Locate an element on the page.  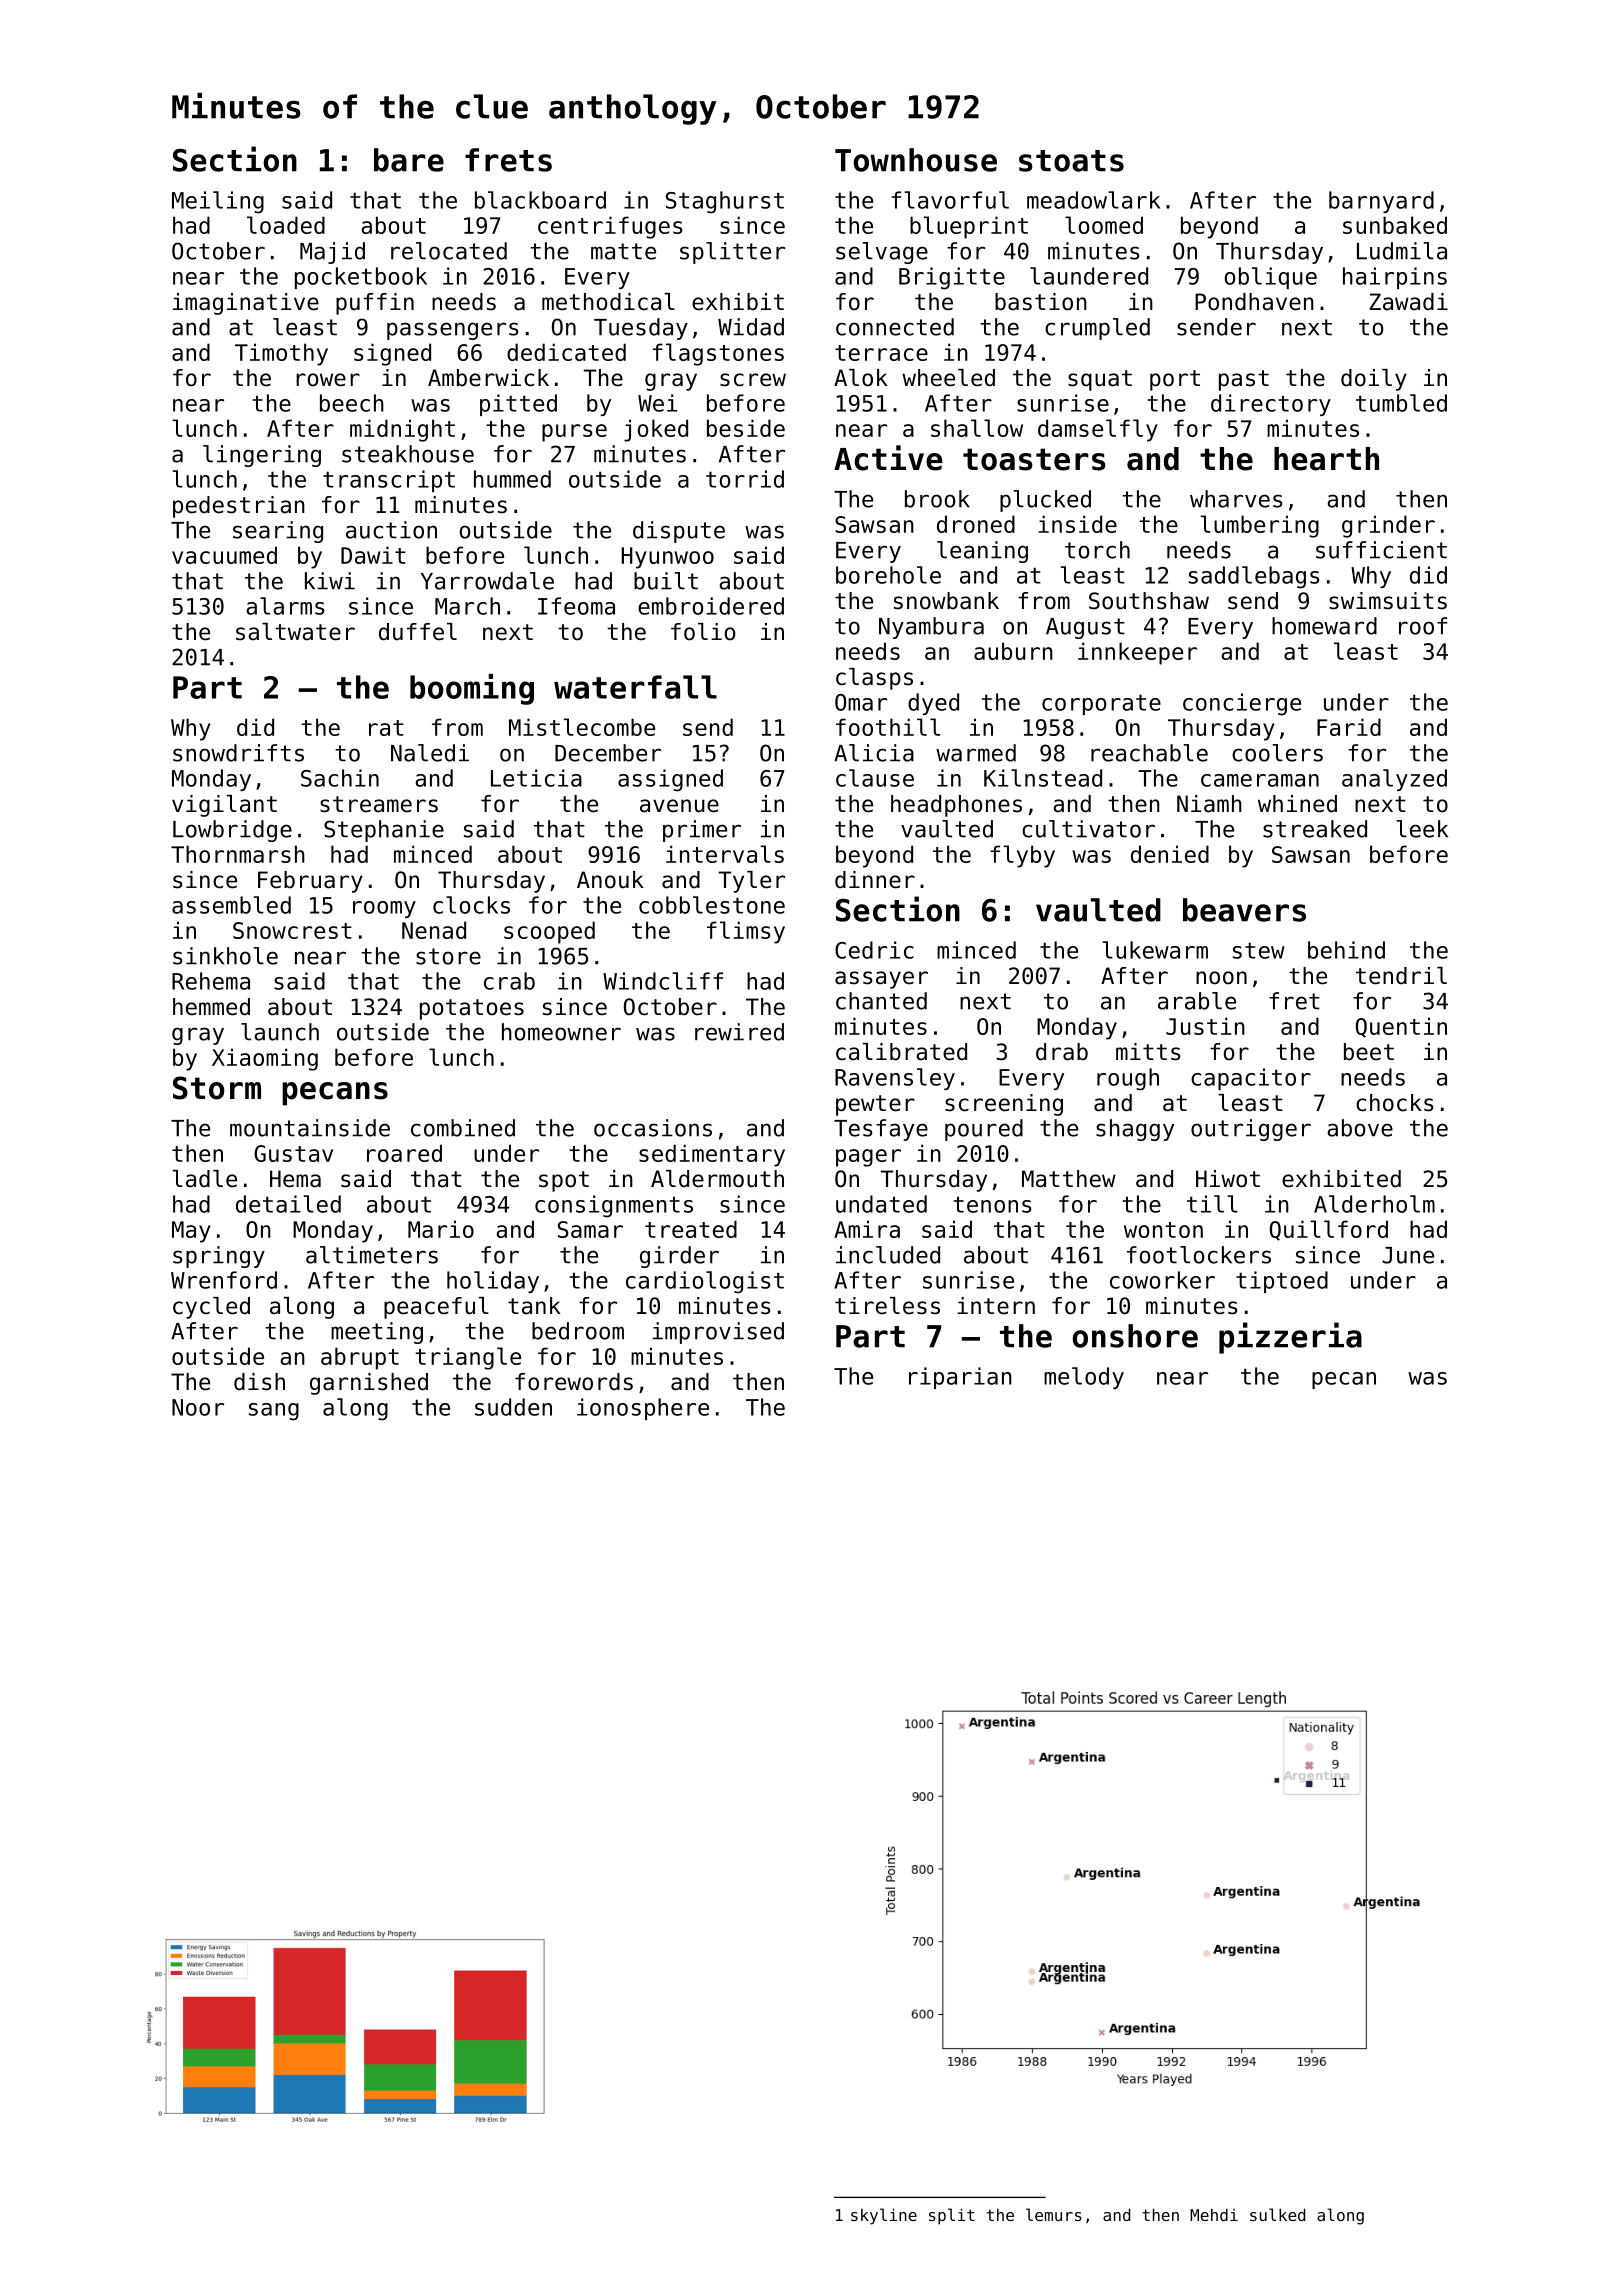
Alok is located at coordinates (861, 378).
